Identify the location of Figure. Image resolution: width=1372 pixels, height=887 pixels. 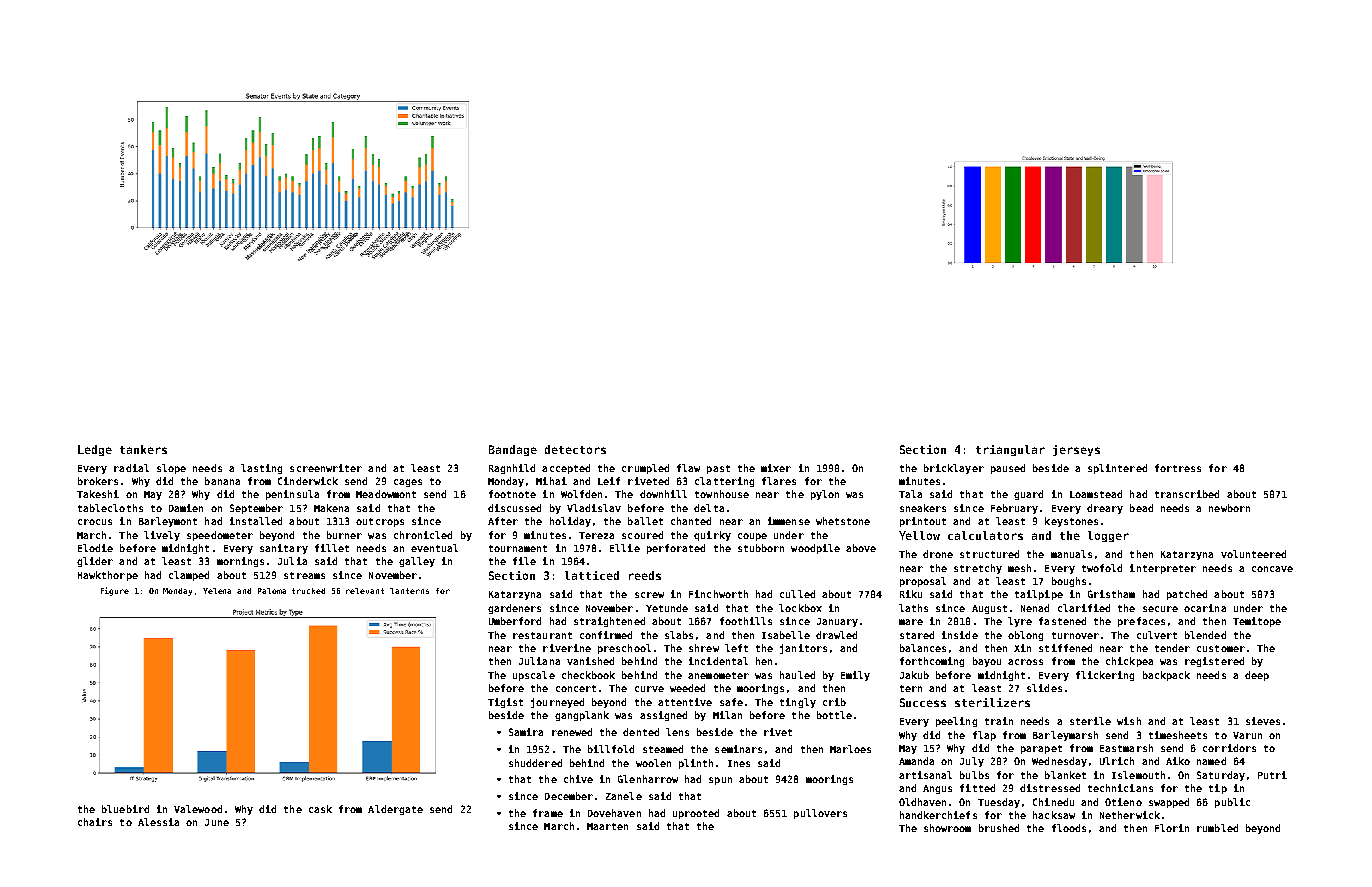
(115, 591).
